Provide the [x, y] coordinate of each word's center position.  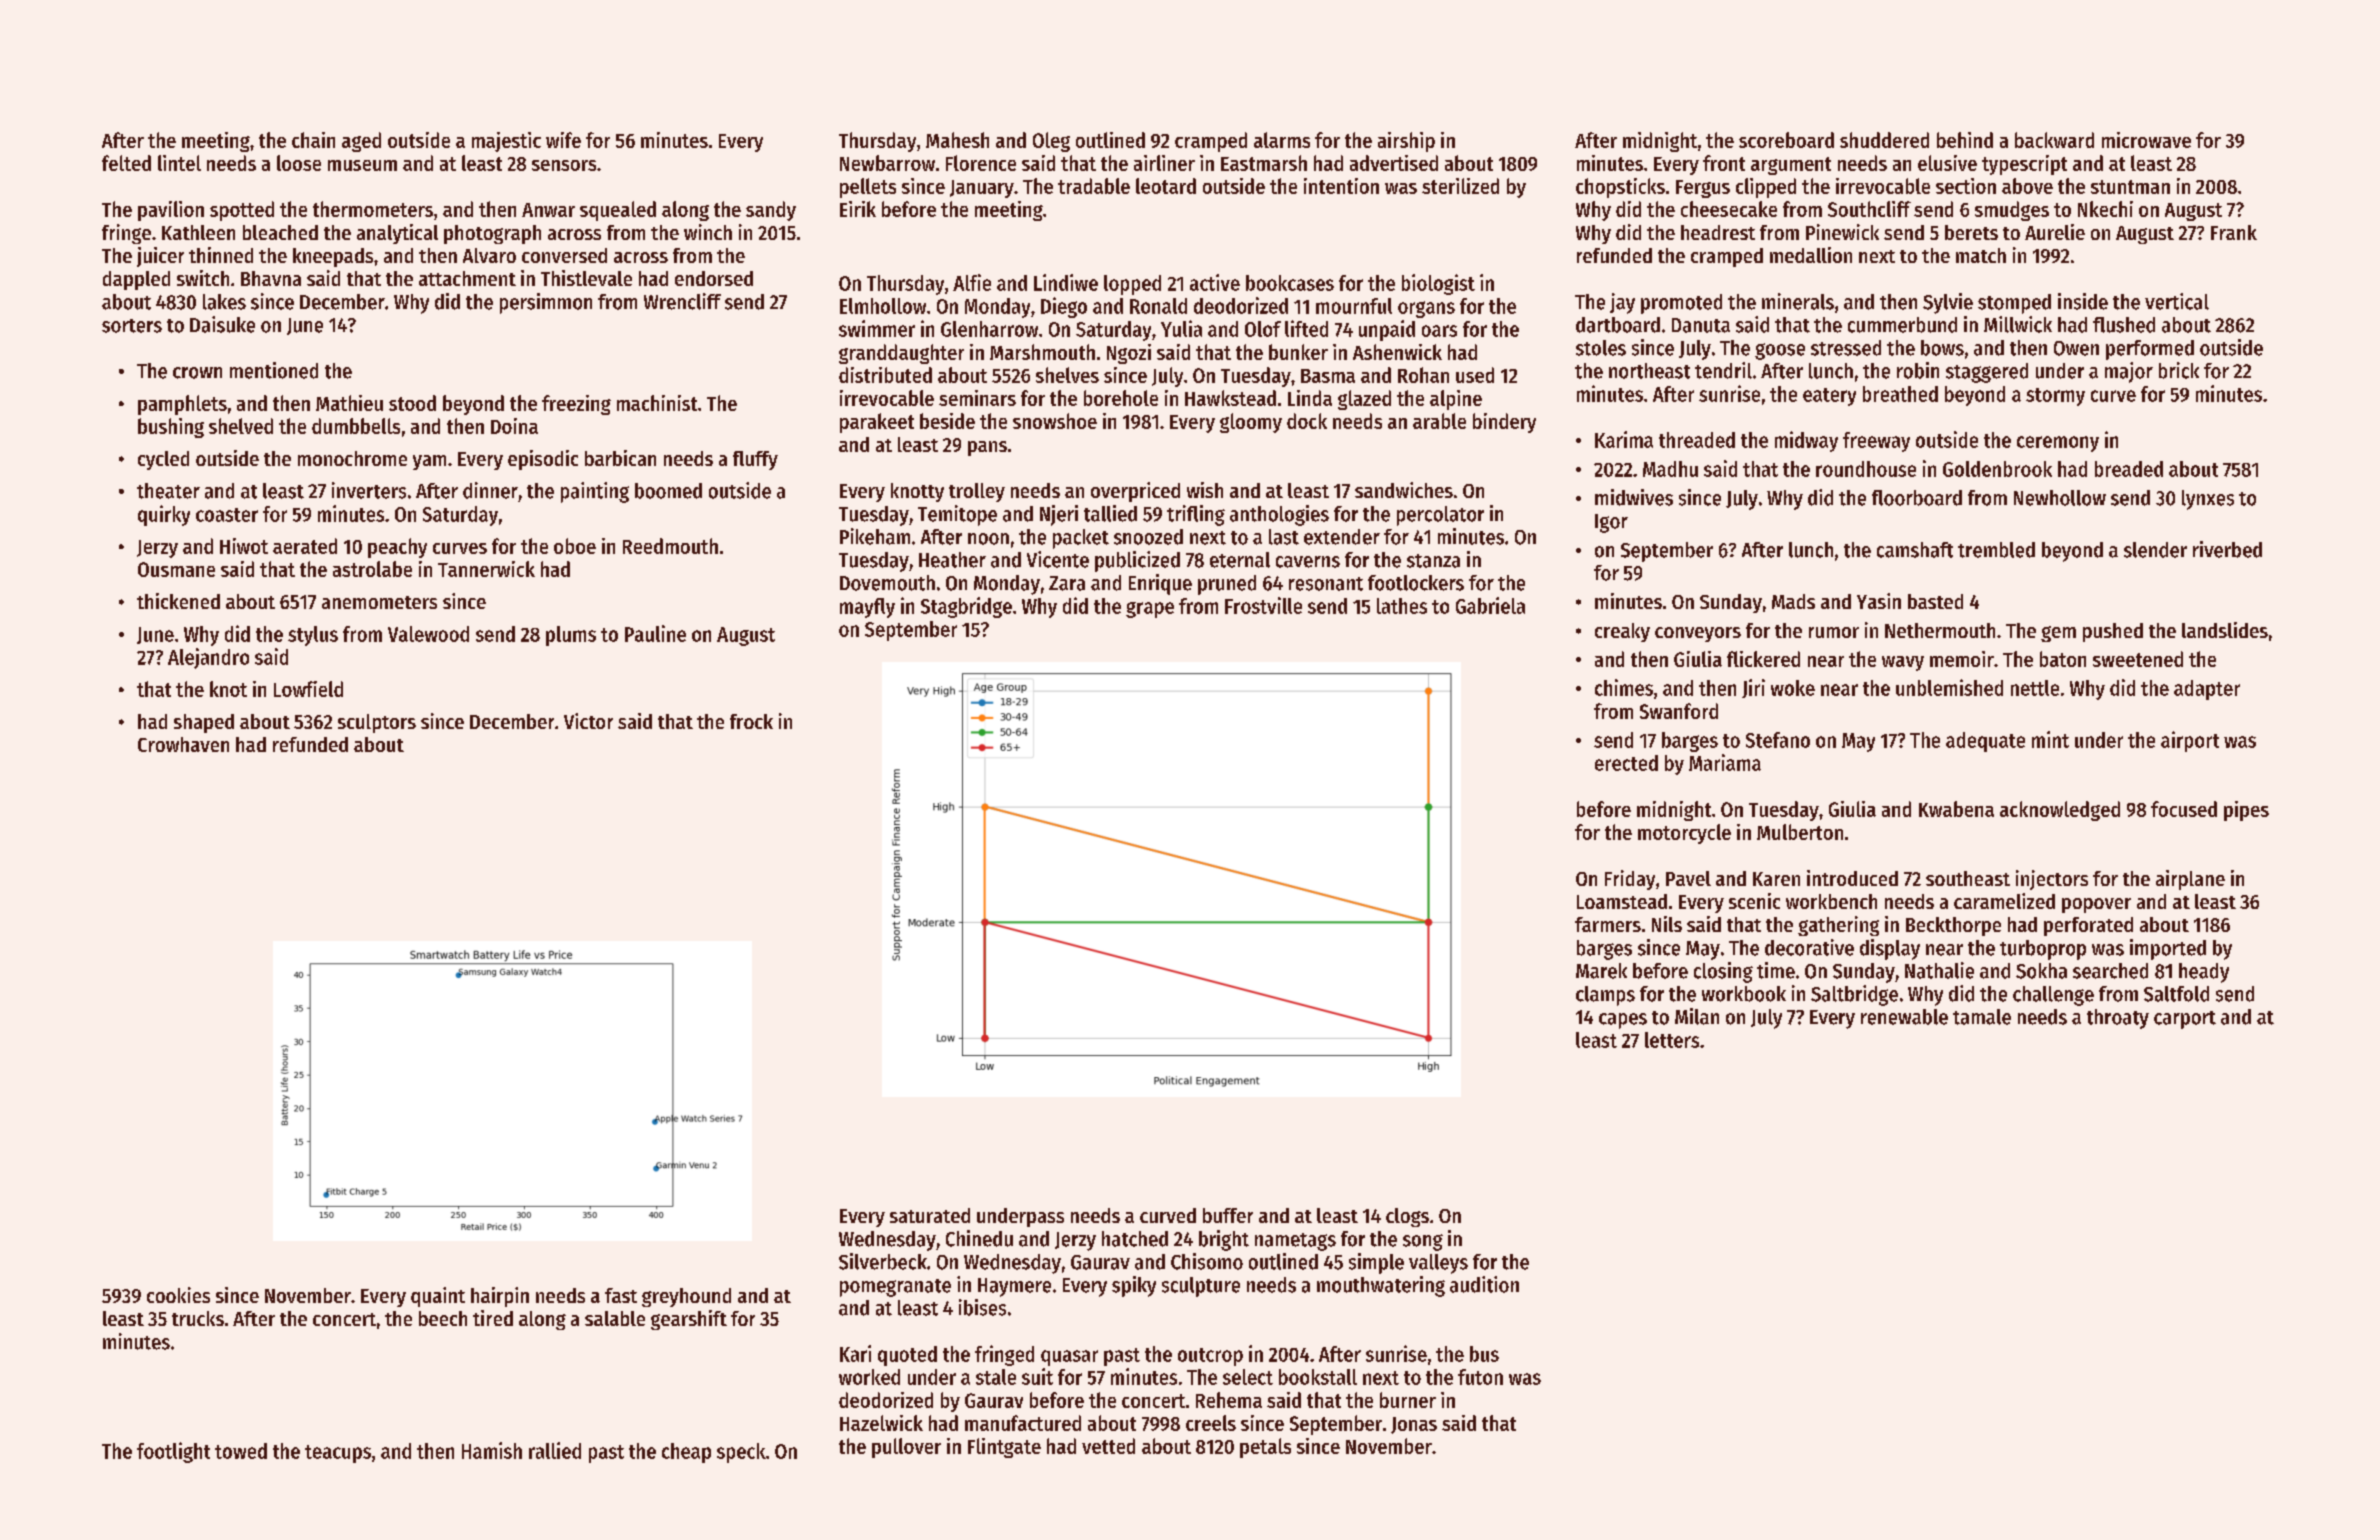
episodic [543, 460]
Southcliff [1869, 209]
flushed [2124, 325]
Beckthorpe [1953, 926]
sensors [564, 165]
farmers [1608, 924]
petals [1265, 1448]
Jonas [1414, 1425]
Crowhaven [183, 744]
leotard [1166, 186]
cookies [178, 1295]
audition [1484, 1284]
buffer [1228, 1215]
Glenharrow [989, 329]
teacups [338, 1454]
